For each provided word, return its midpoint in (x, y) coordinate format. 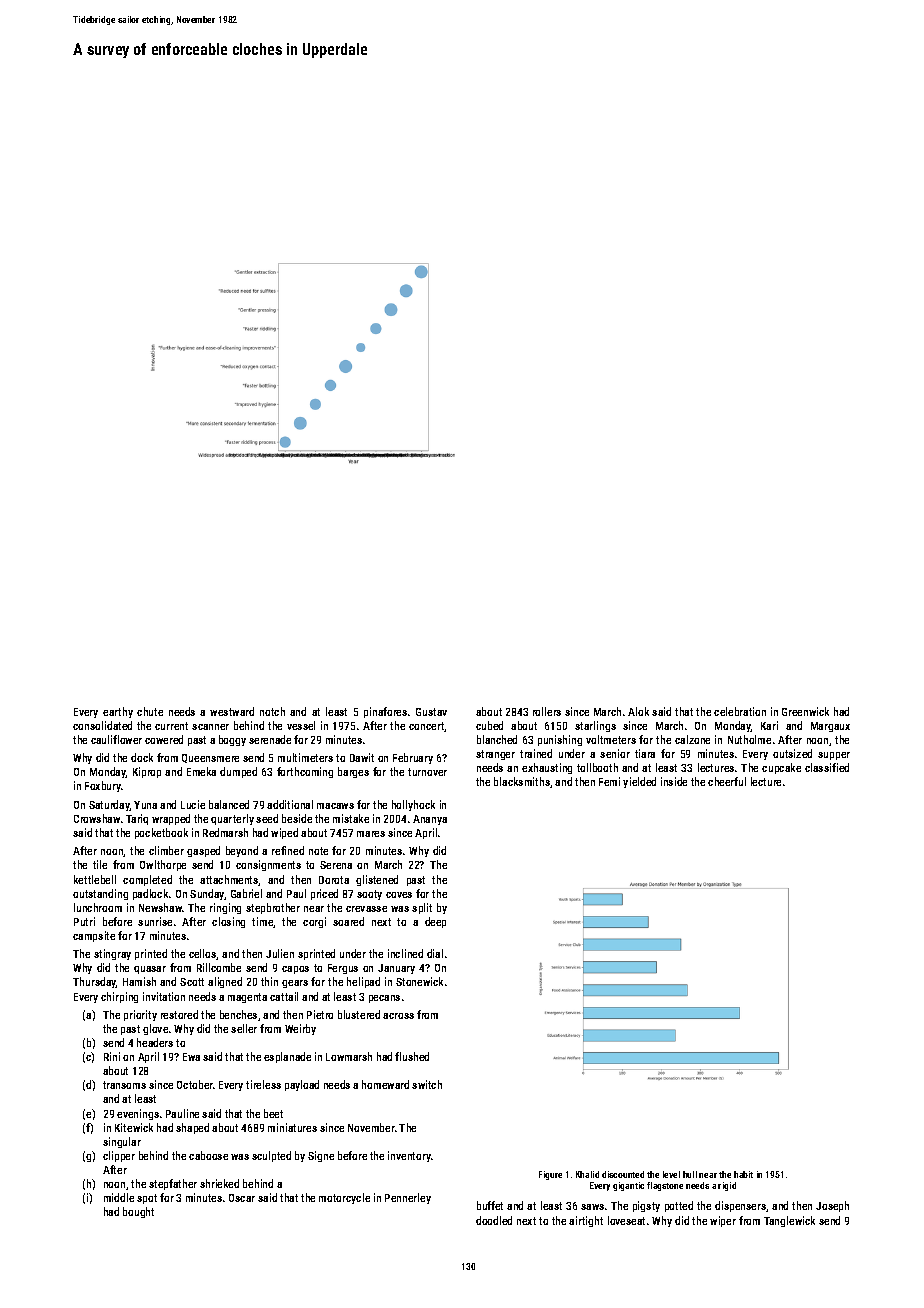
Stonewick (419, 981)
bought (138, 1212)
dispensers (740, 1206)
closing (228, 922)
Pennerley (408, 1198)
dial (435, 953)
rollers (547, 711)
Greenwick (805, 711)
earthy (118, 712)
